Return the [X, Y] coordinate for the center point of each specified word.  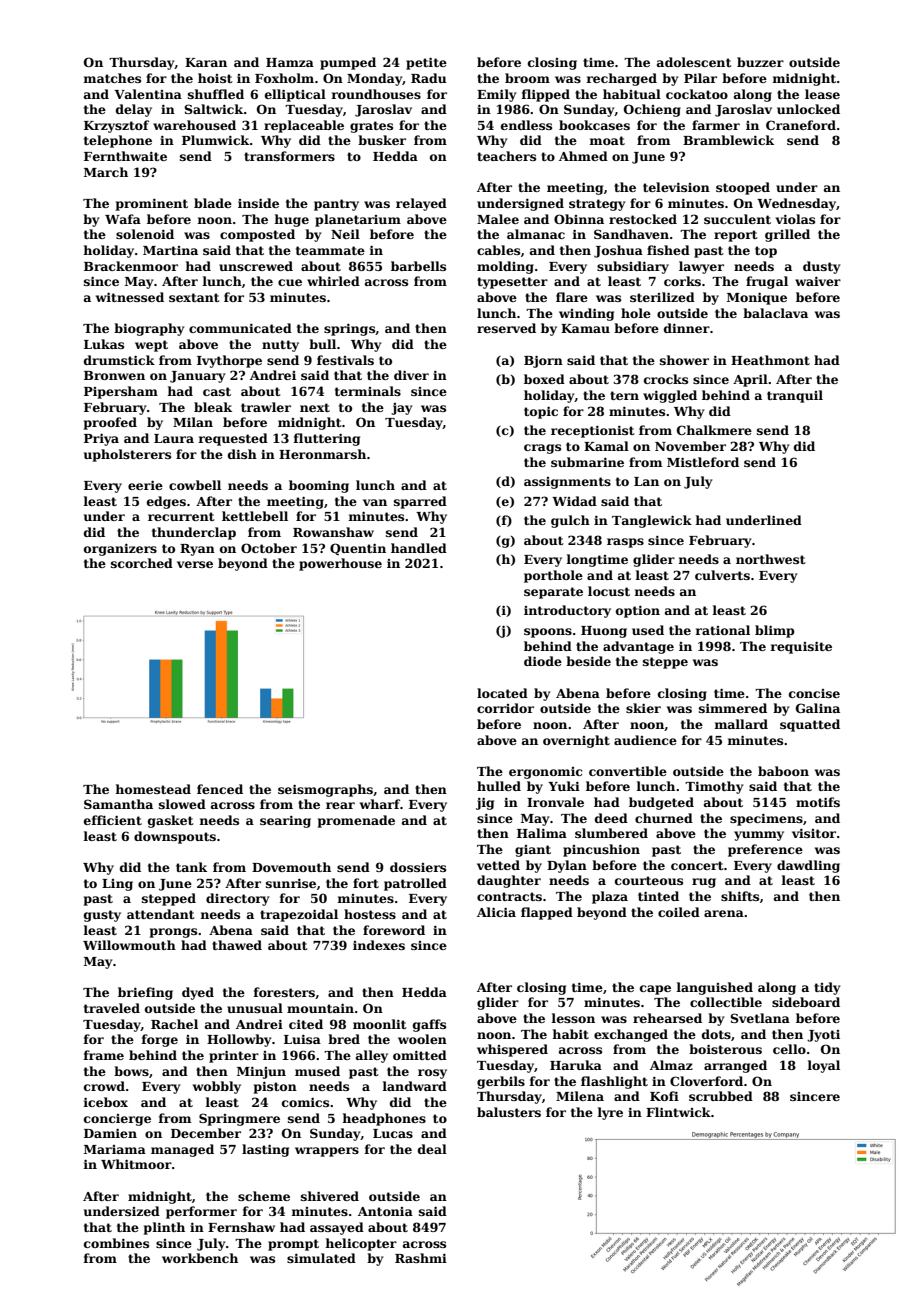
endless [526, 125]
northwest [771, 559]
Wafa [123, 219]
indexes [379, 945]
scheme [264, 1196]
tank [191, 867]
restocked [643, 219]
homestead [153, 789]
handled [419, 548]
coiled [679, 912]
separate [553, 593]
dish [242, 454]
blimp [775, 631]
